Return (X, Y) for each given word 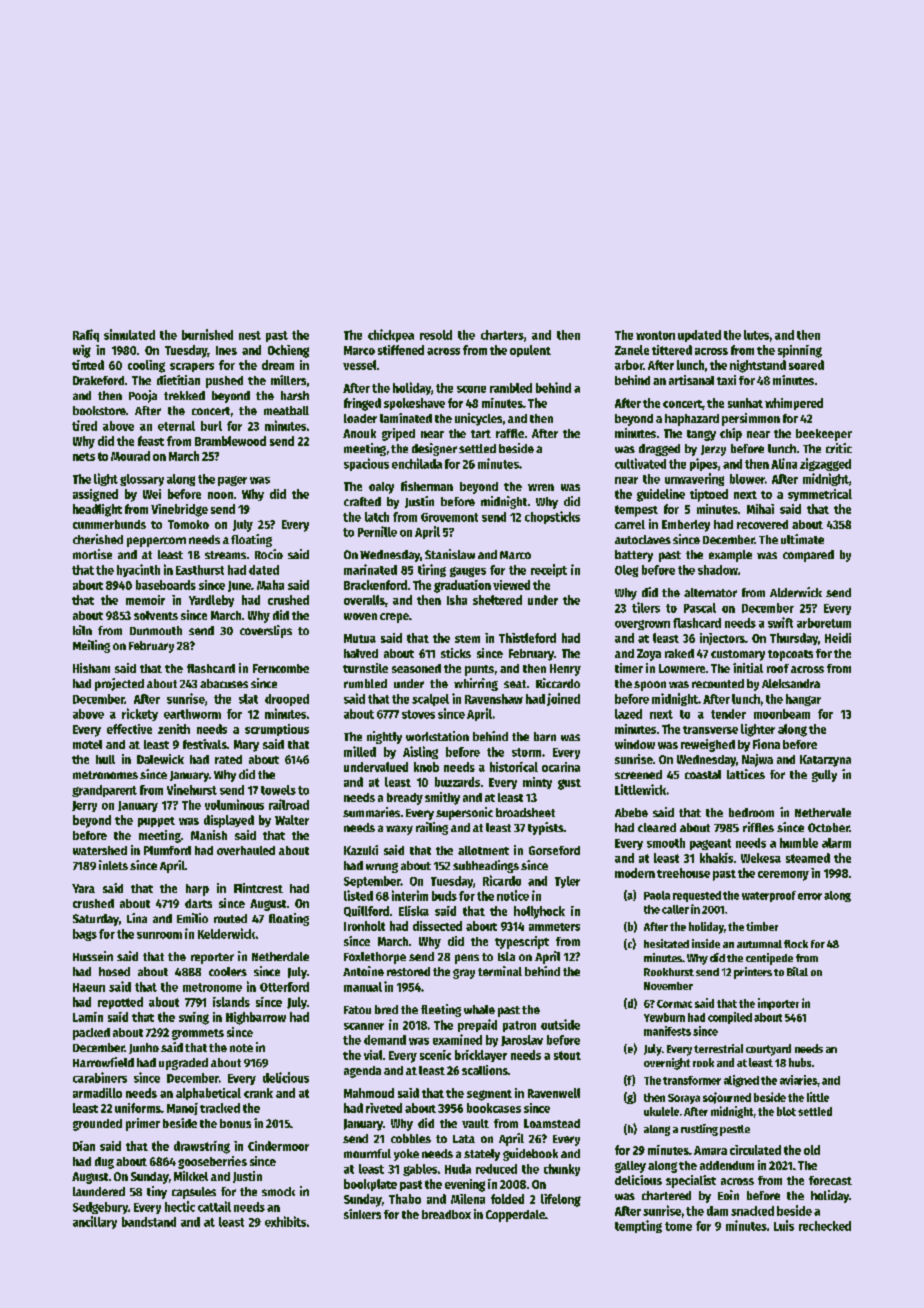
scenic (435, 1055)
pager (232, 481)
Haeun (89, 987)
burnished (207, 334)
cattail (214, 1206)
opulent (530, 351)
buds (444, 896)
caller (675, 909)
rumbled (365, 683)
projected (119, 684)
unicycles (478, 419)
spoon (650, 686)
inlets (113, 865)
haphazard (692, 420)
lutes (756, 335)
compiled (730, 1018)
